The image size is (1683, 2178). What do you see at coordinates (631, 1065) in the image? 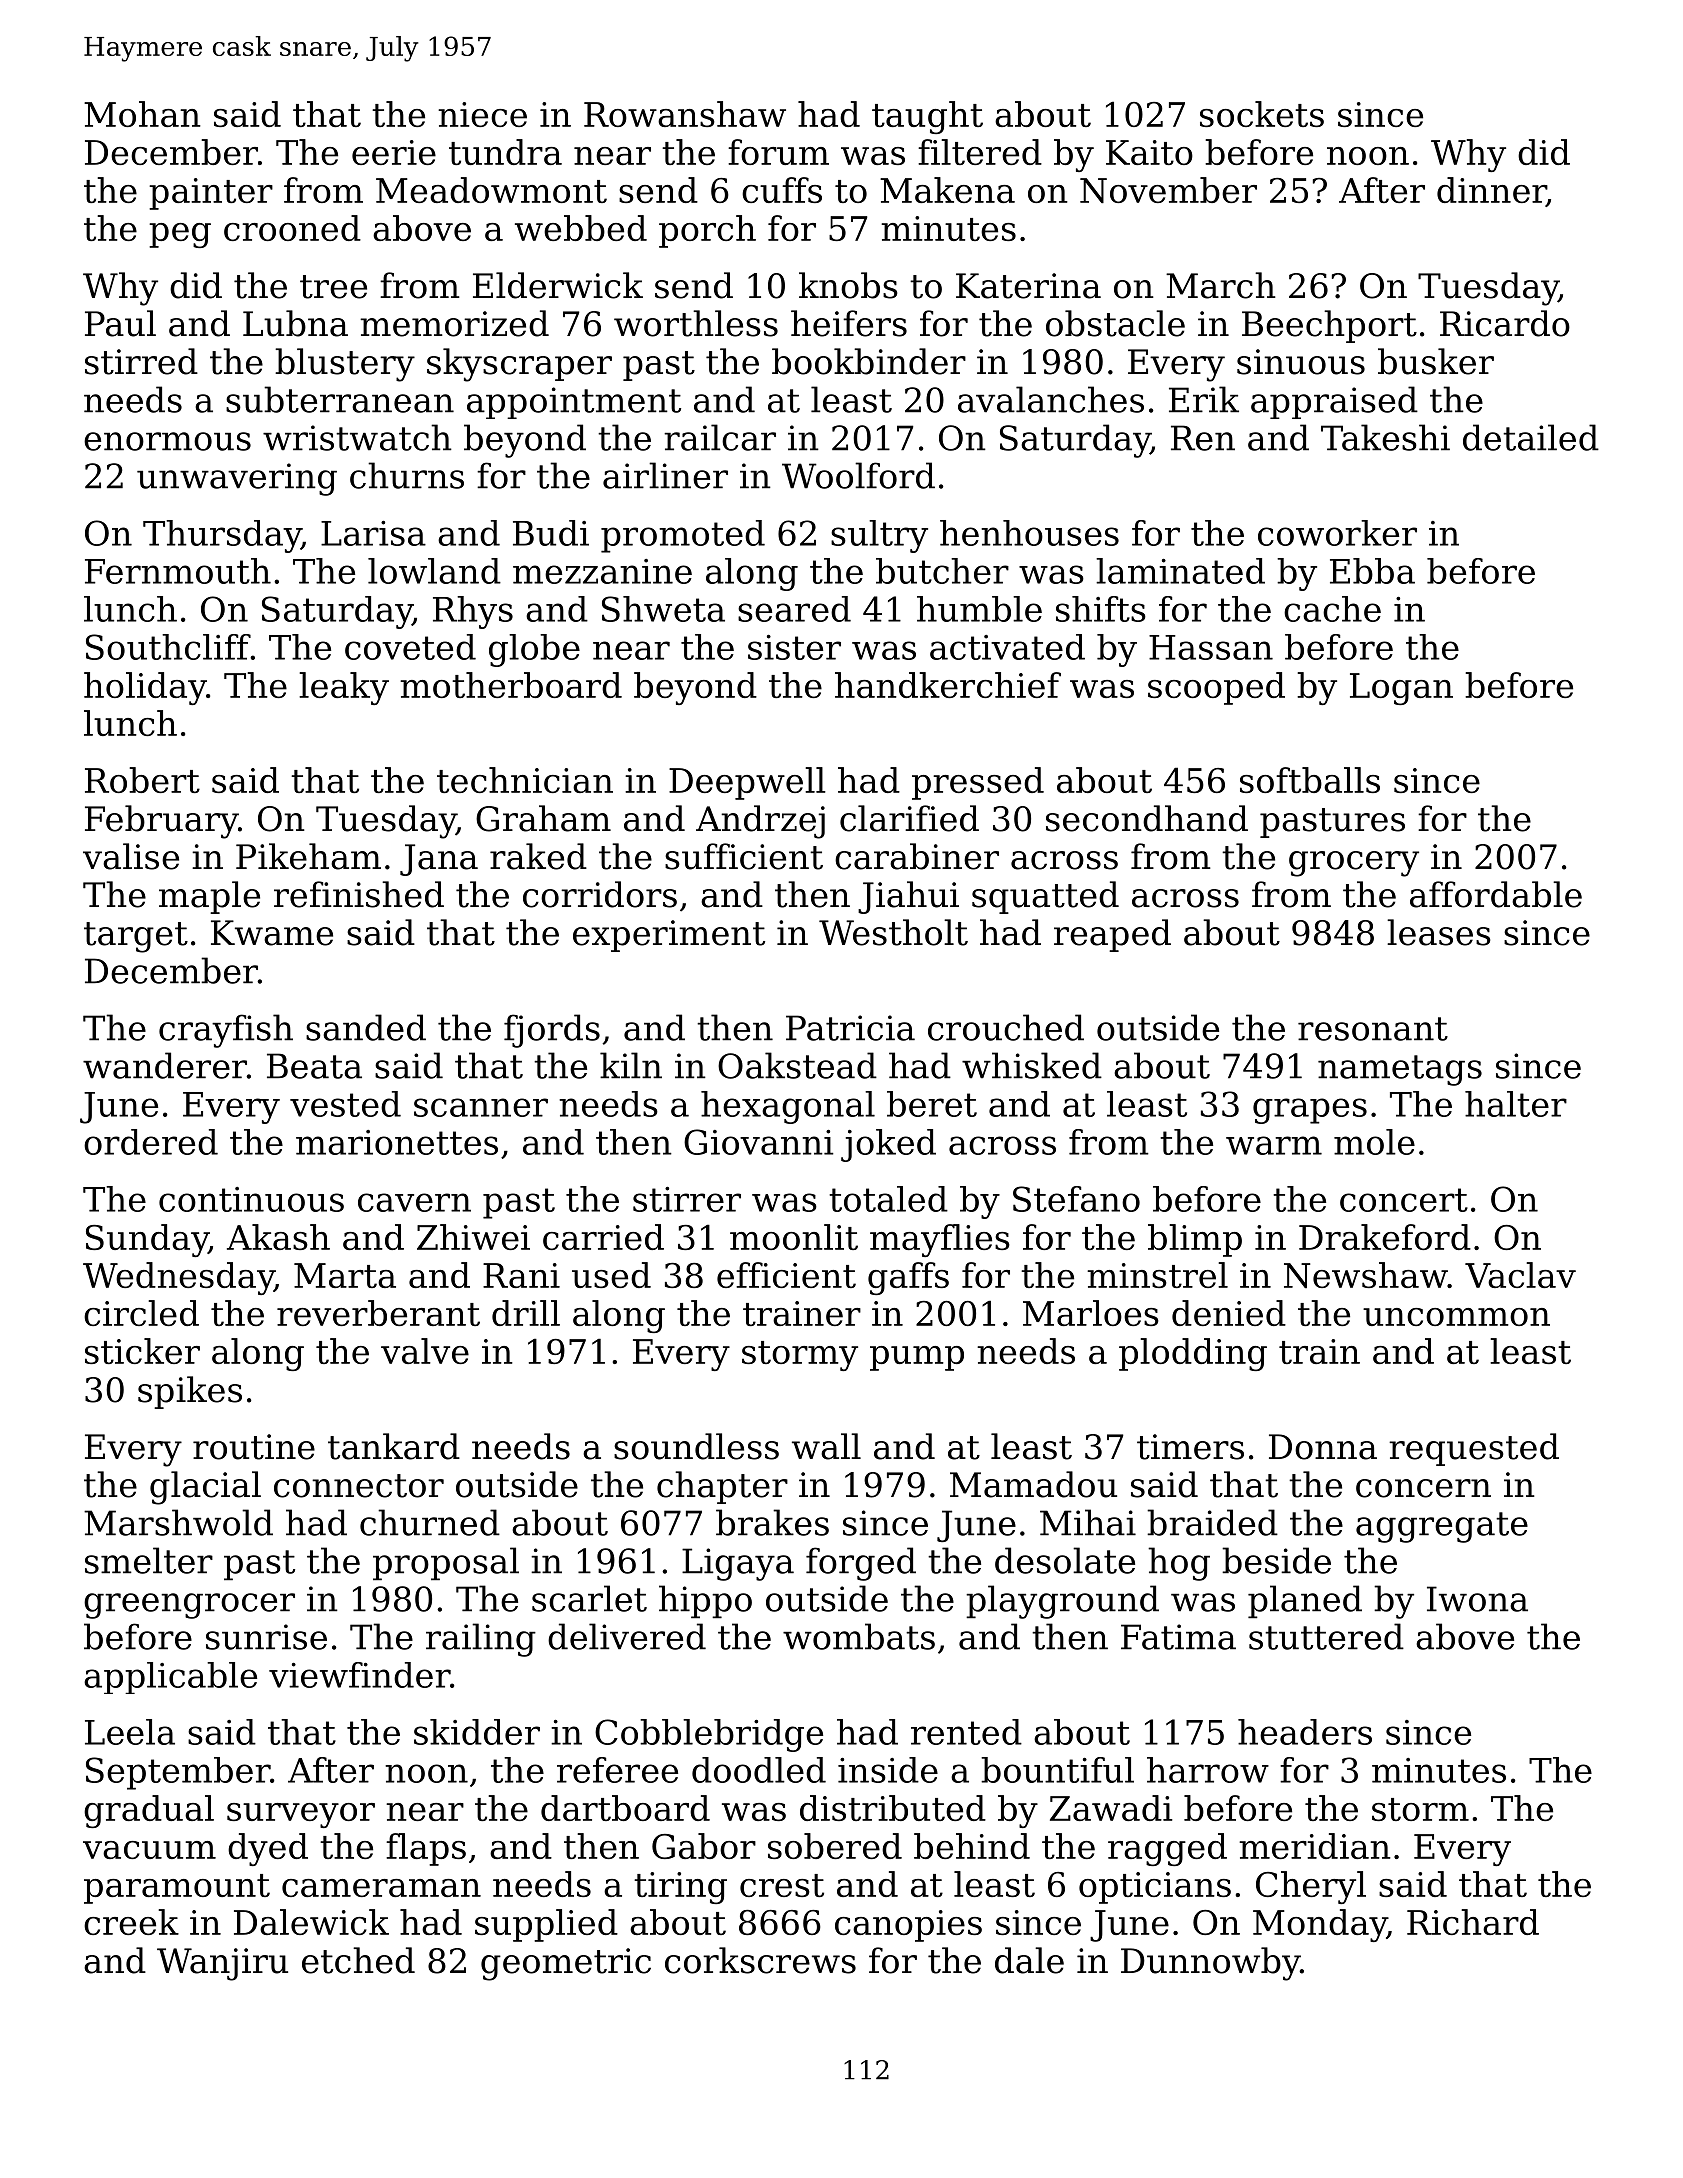
I see `kiln` at bounding box center [631, 1065].
